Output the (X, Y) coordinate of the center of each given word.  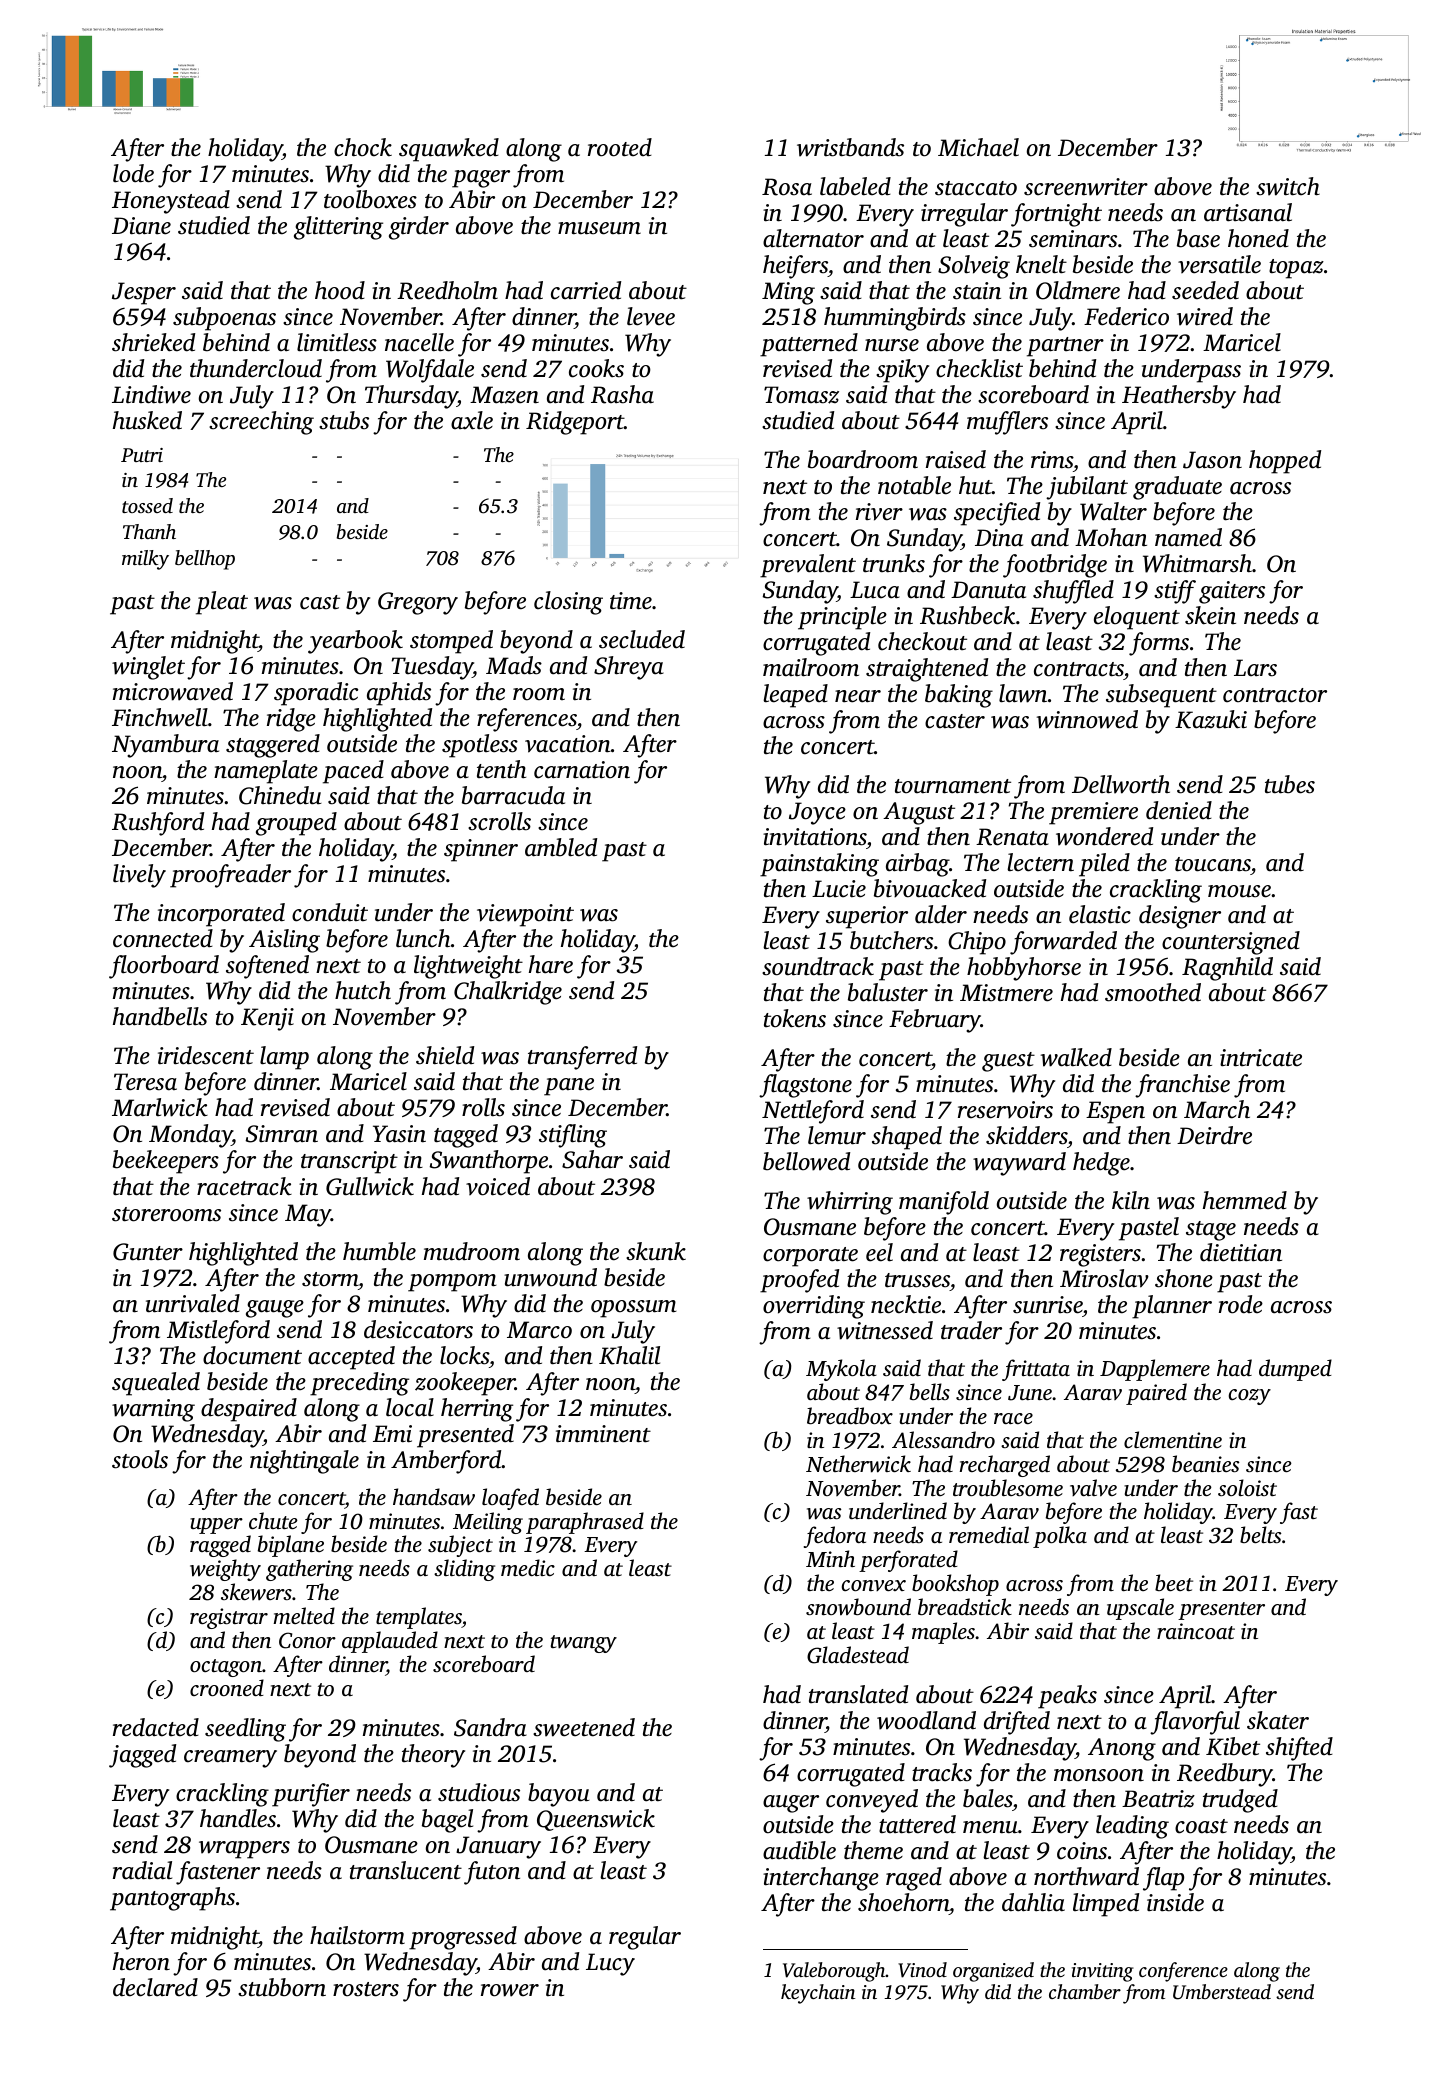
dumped (1295, 1370)
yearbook (355, 642)
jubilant (1087, 488)
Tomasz (801, 395)
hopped (1285, 462)
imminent (603, 1434)
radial (142, 1870)
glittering (338, 228)
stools (140, 1459)
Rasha (622, 394)
